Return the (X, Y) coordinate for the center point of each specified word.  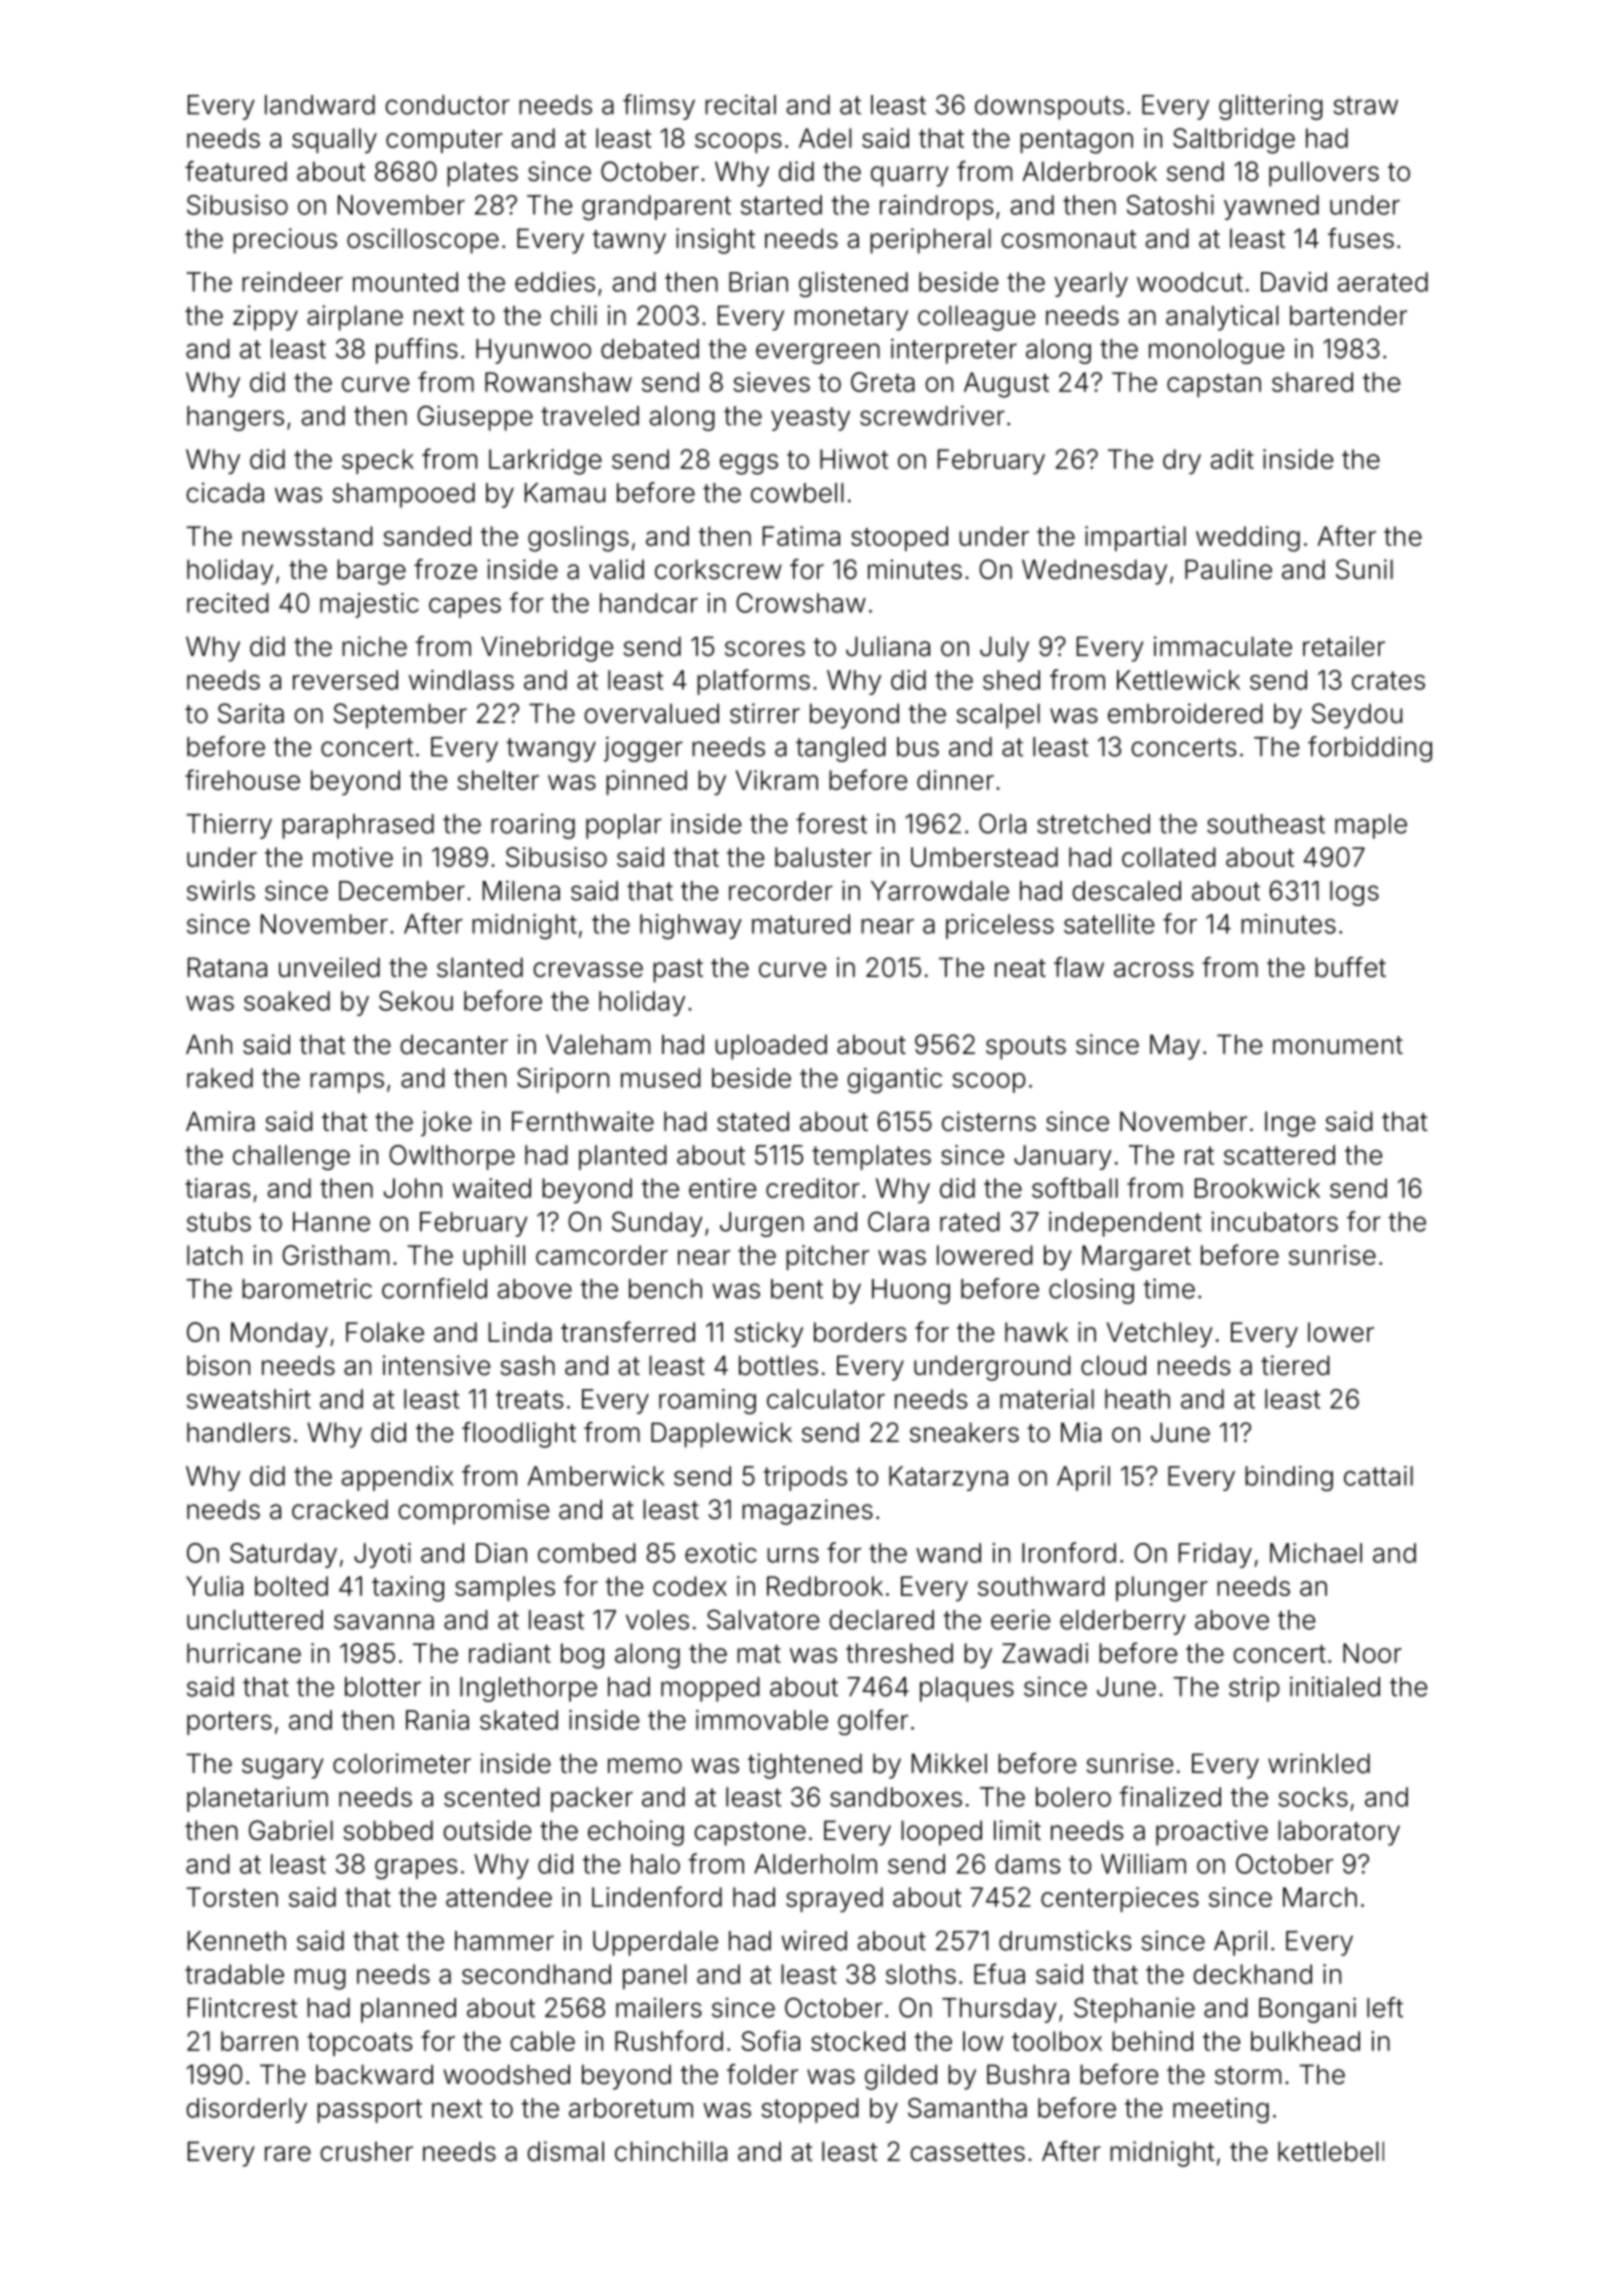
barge (371, 572)
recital (740, 104)
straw (1365, 105)
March (1320, 1897)
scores (765, 649)
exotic (721, 1553)
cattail (1378, 1476)
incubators (1274, 1221)
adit (1232, 459)
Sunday (657, 1224)
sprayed (834, 1899)
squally (334, 141)
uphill (494, 1257)
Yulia (214, 1586)
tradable (234, 1974)
